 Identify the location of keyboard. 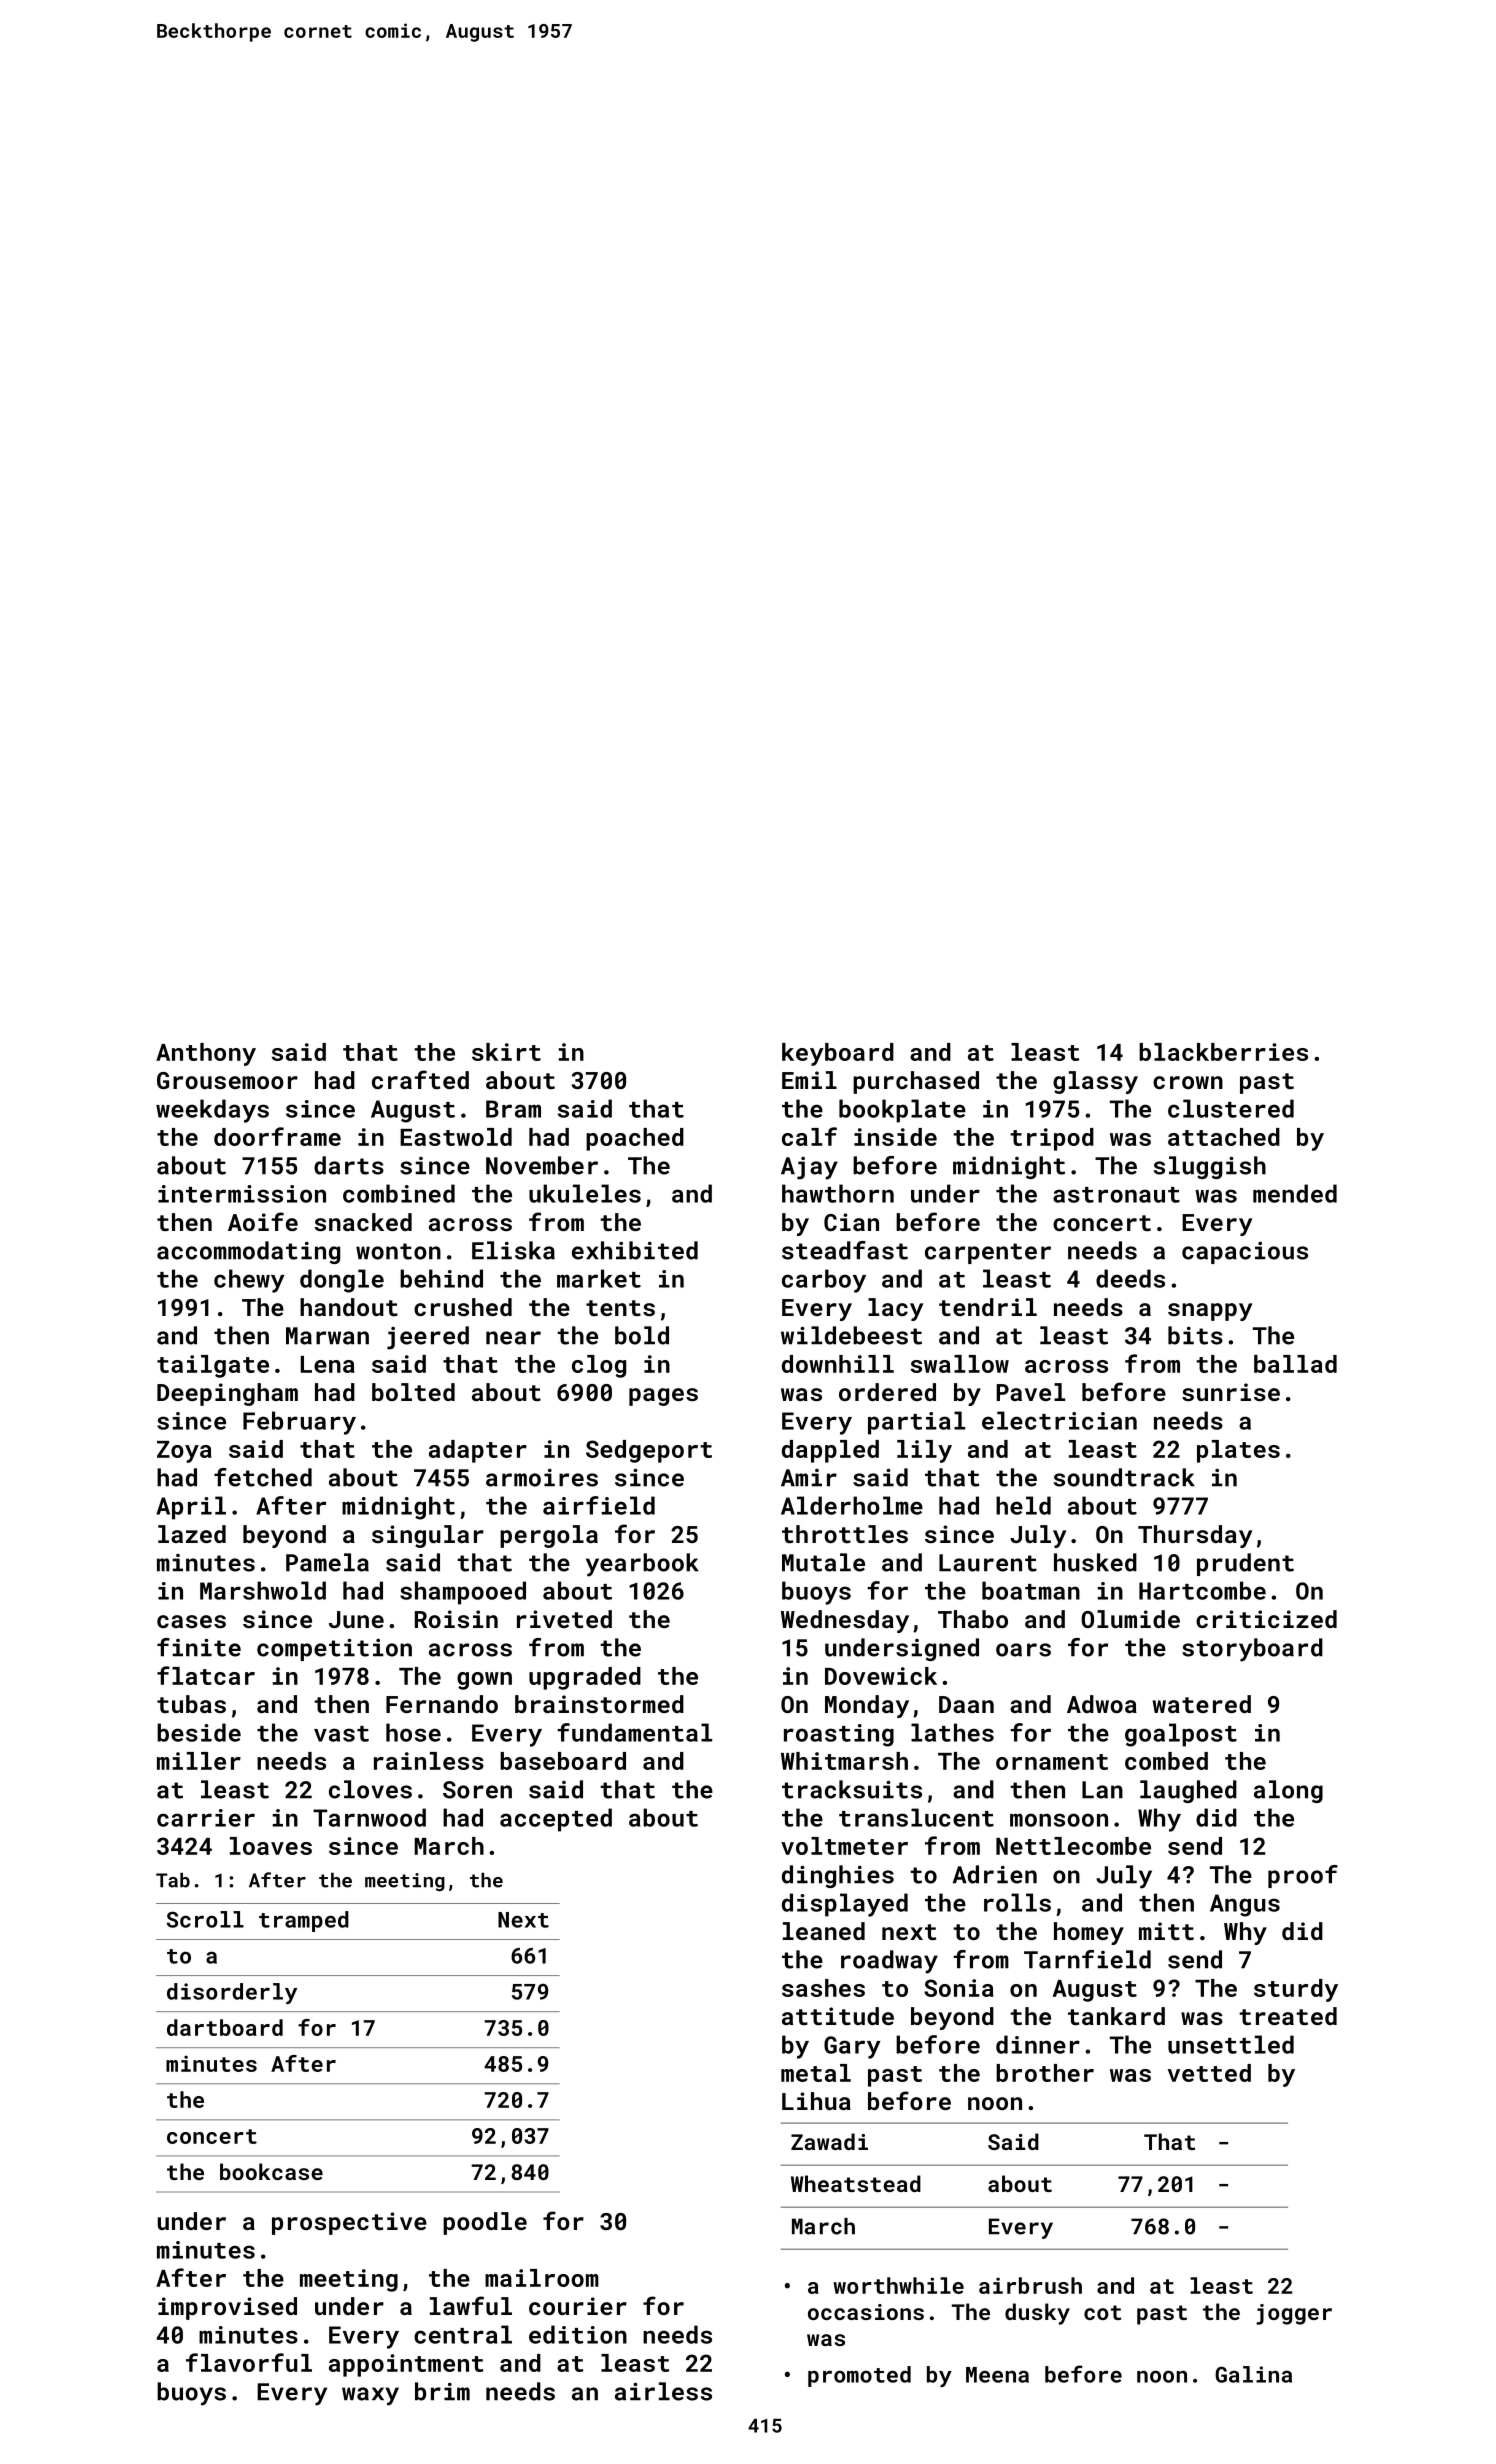
(838, 1054).
